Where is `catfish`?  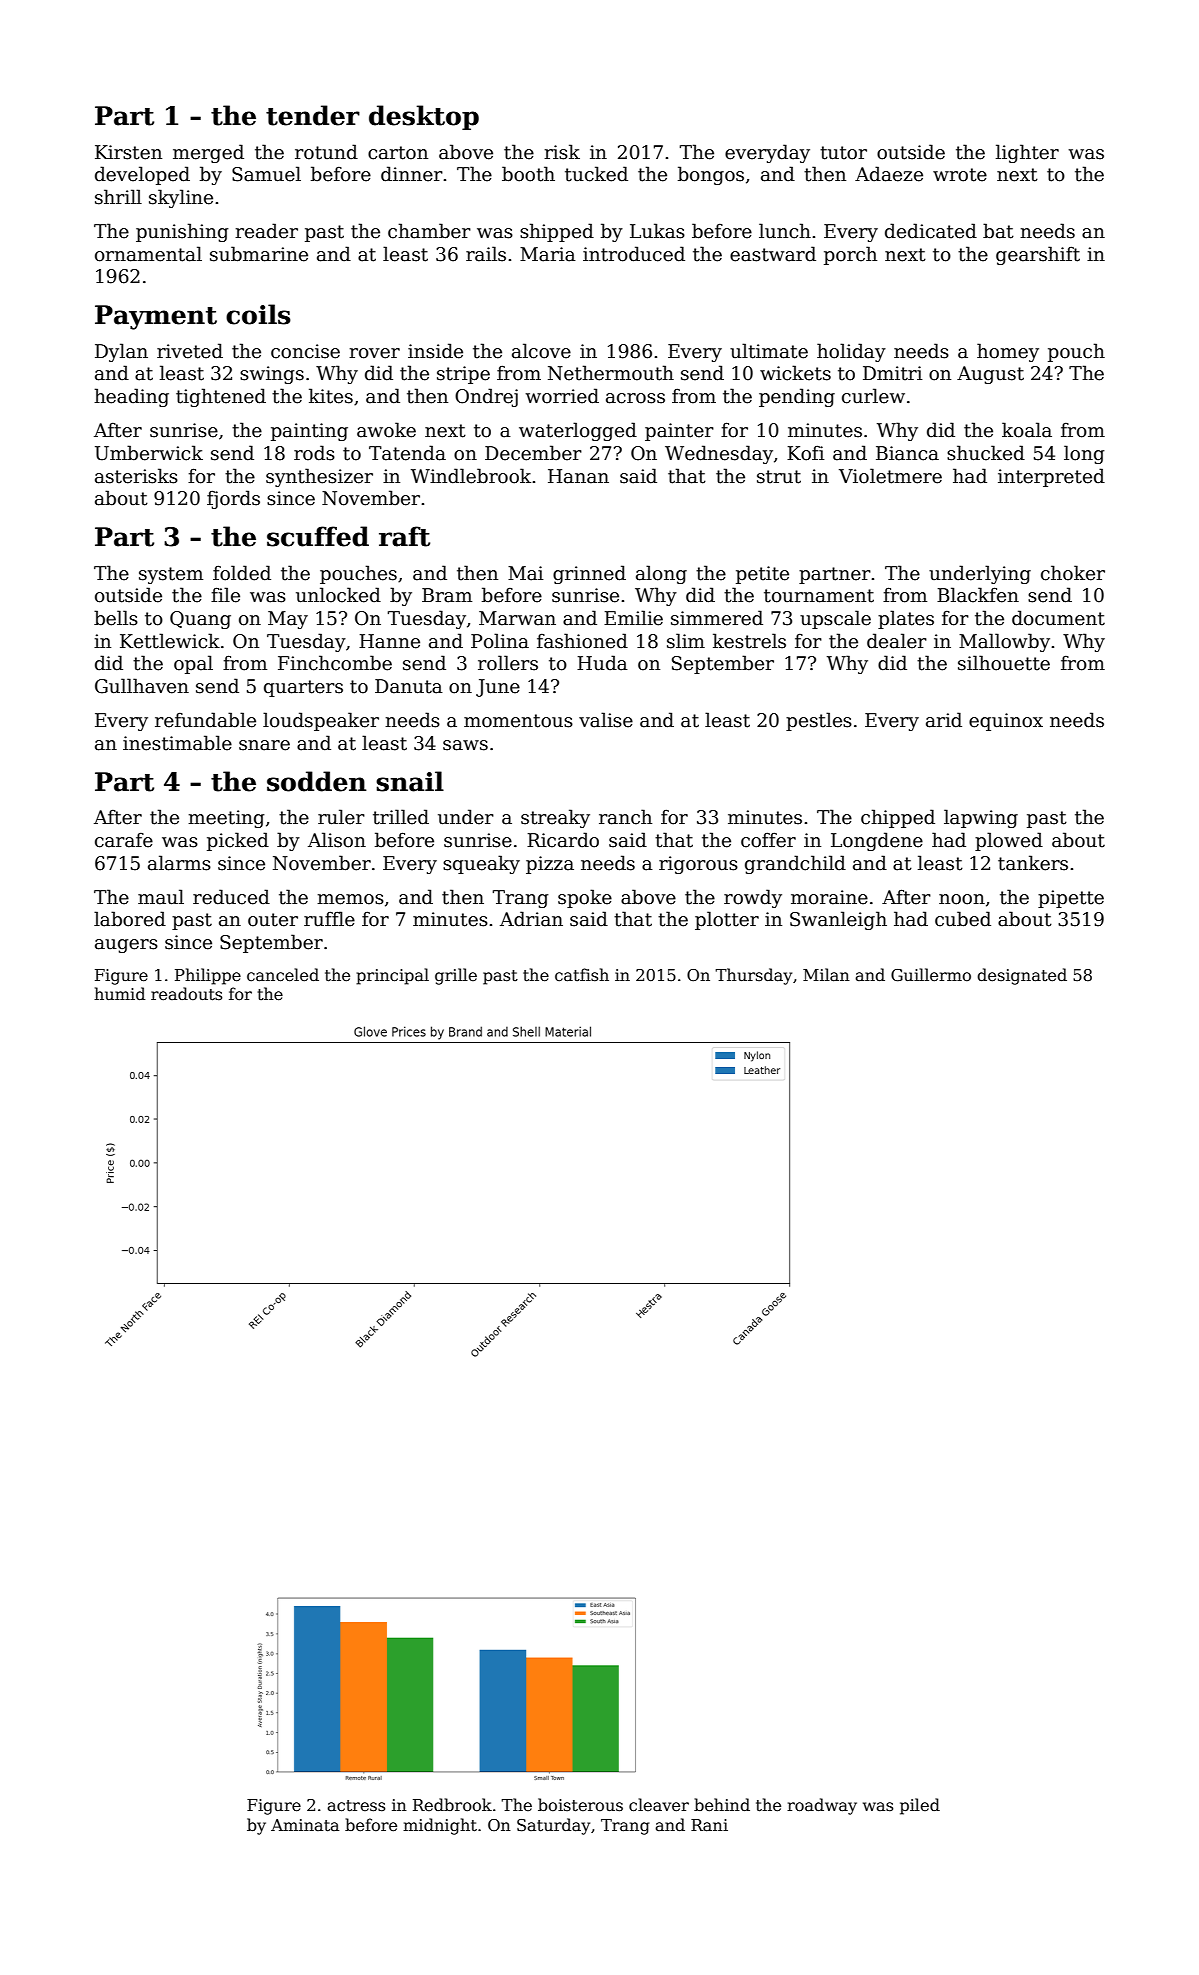
catfish is located at coordinates (582, 974).
